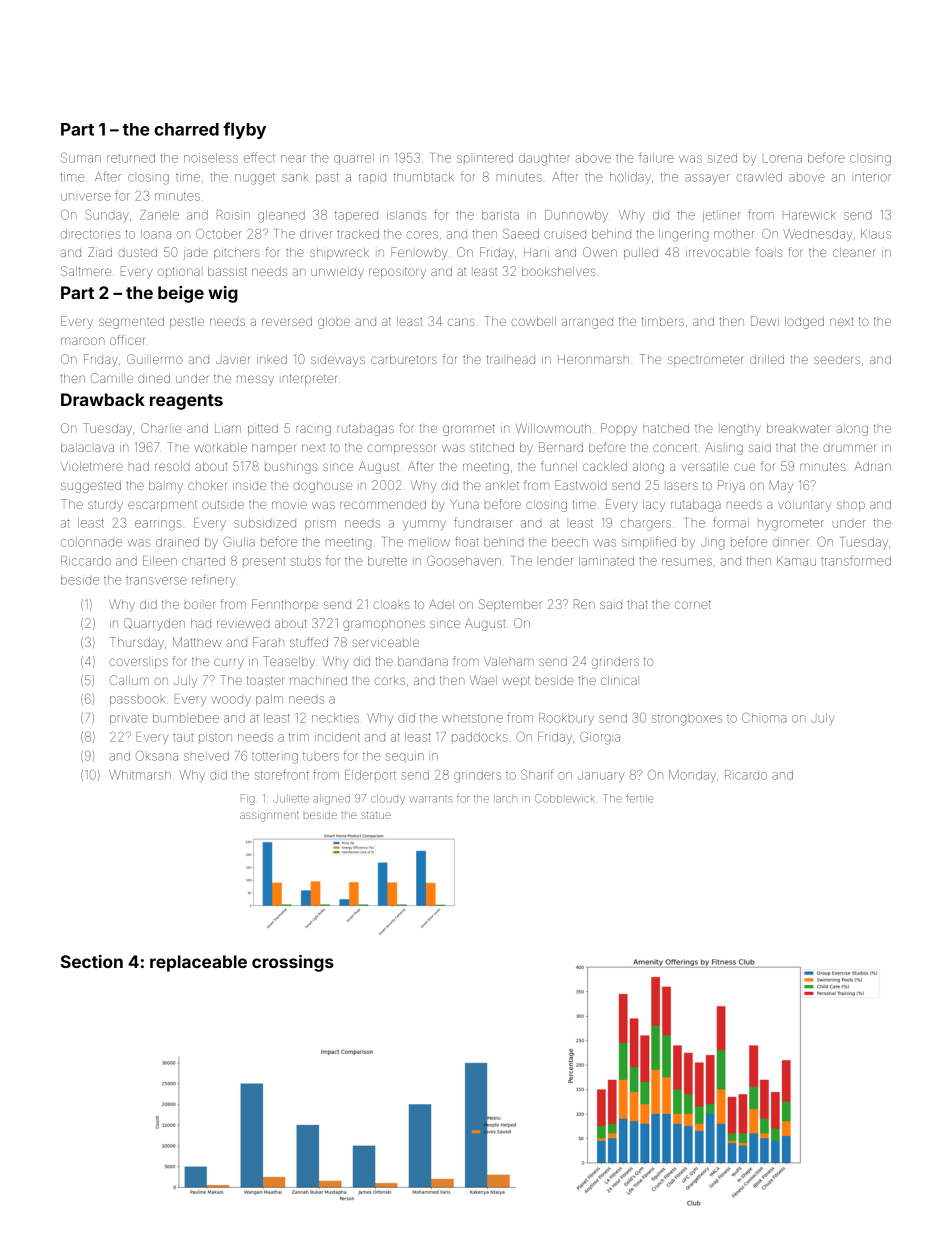 This screenshot has height=1233, width=952. What do you see at coordinates (211, 158) in the screenshot?
I see `noiseless` at bounding box center [211, 158].
